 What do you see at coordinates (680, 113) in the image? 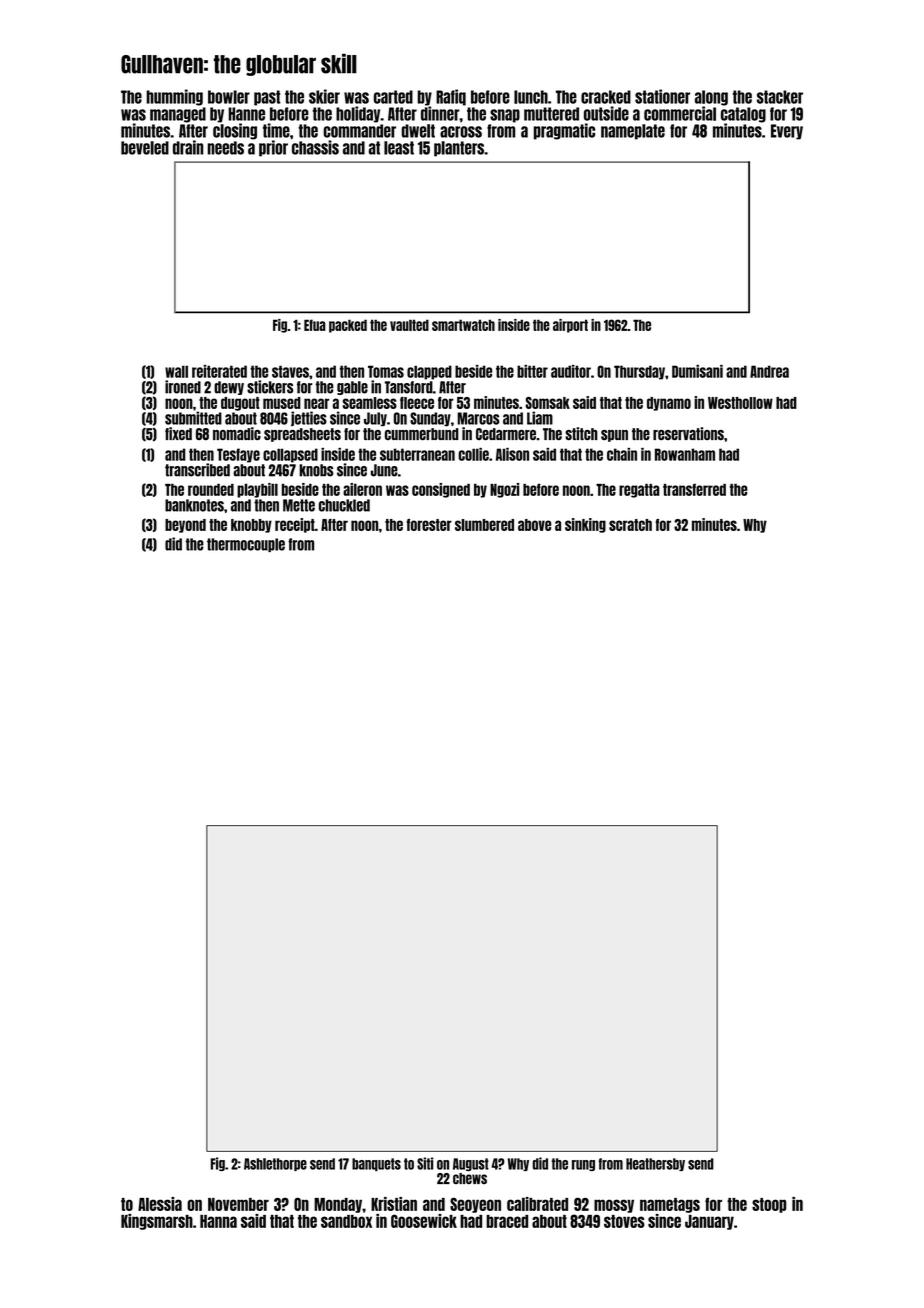
I see `commercial` at bounding box center [680, 113].
